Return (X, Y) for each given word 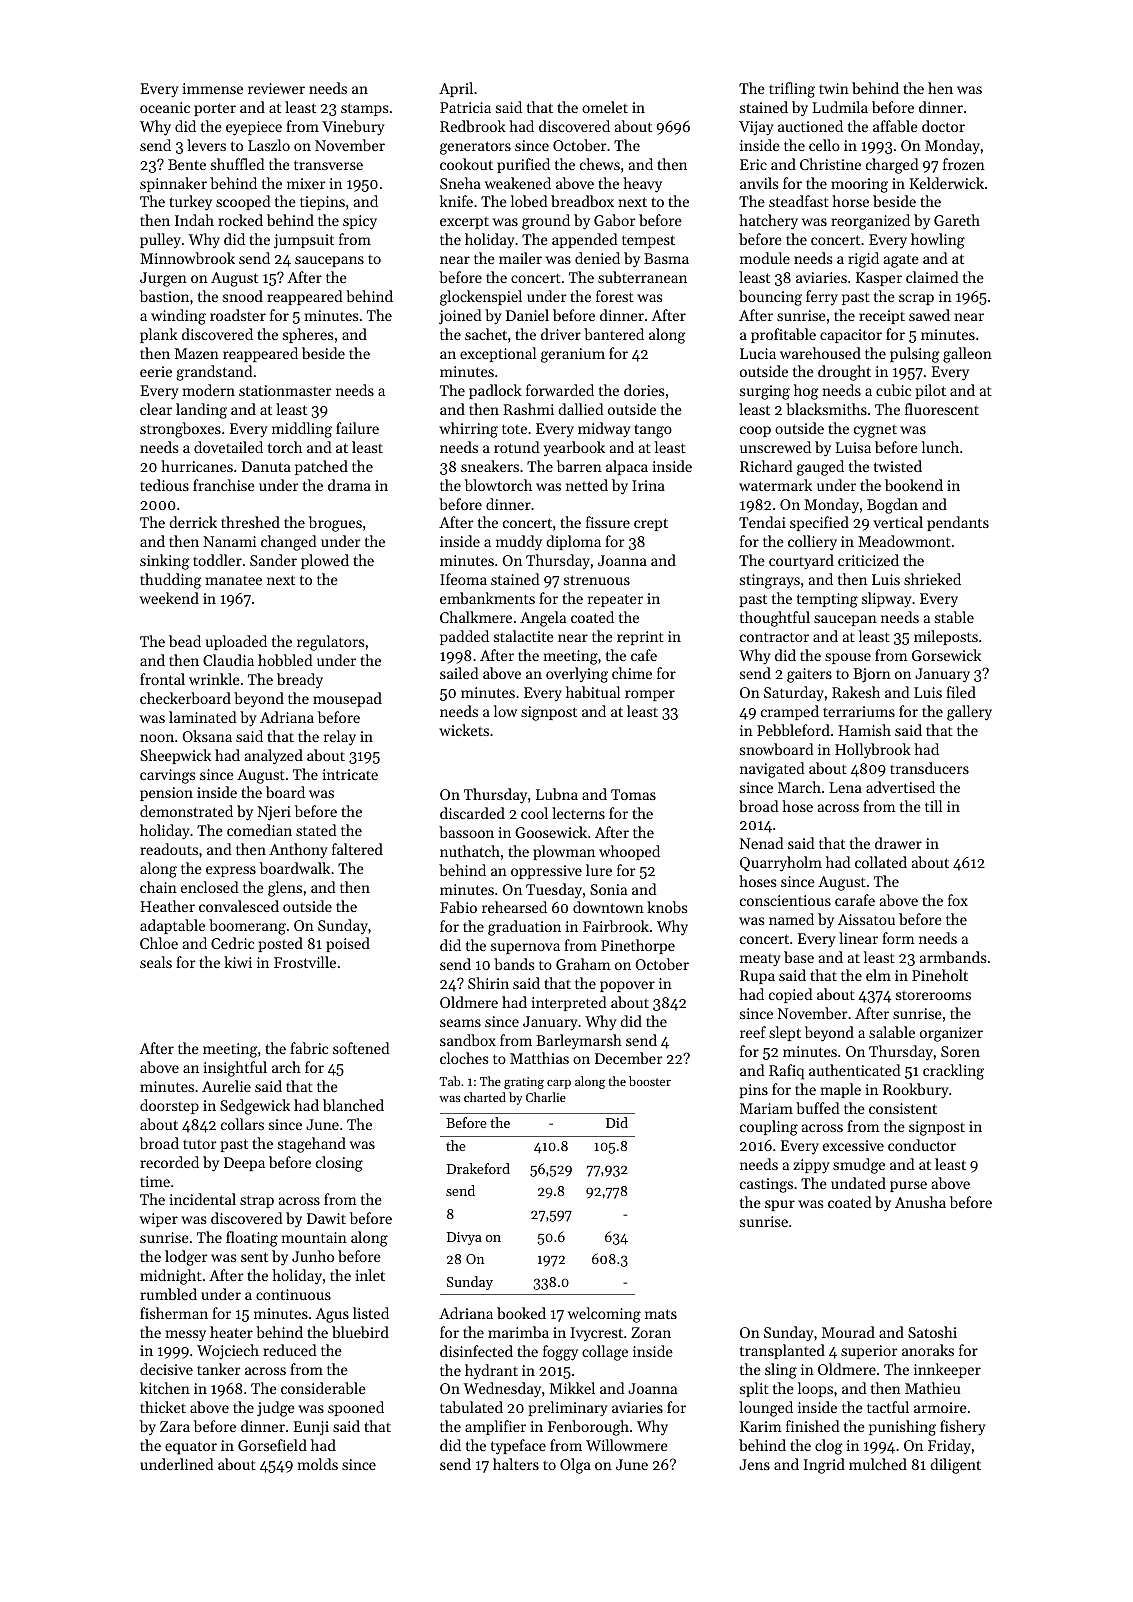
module (765, 258)
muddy (519, 543)
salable (892, 1032)
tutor (199, 1144)
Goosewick (551, 832)
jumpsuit (304, 241)
